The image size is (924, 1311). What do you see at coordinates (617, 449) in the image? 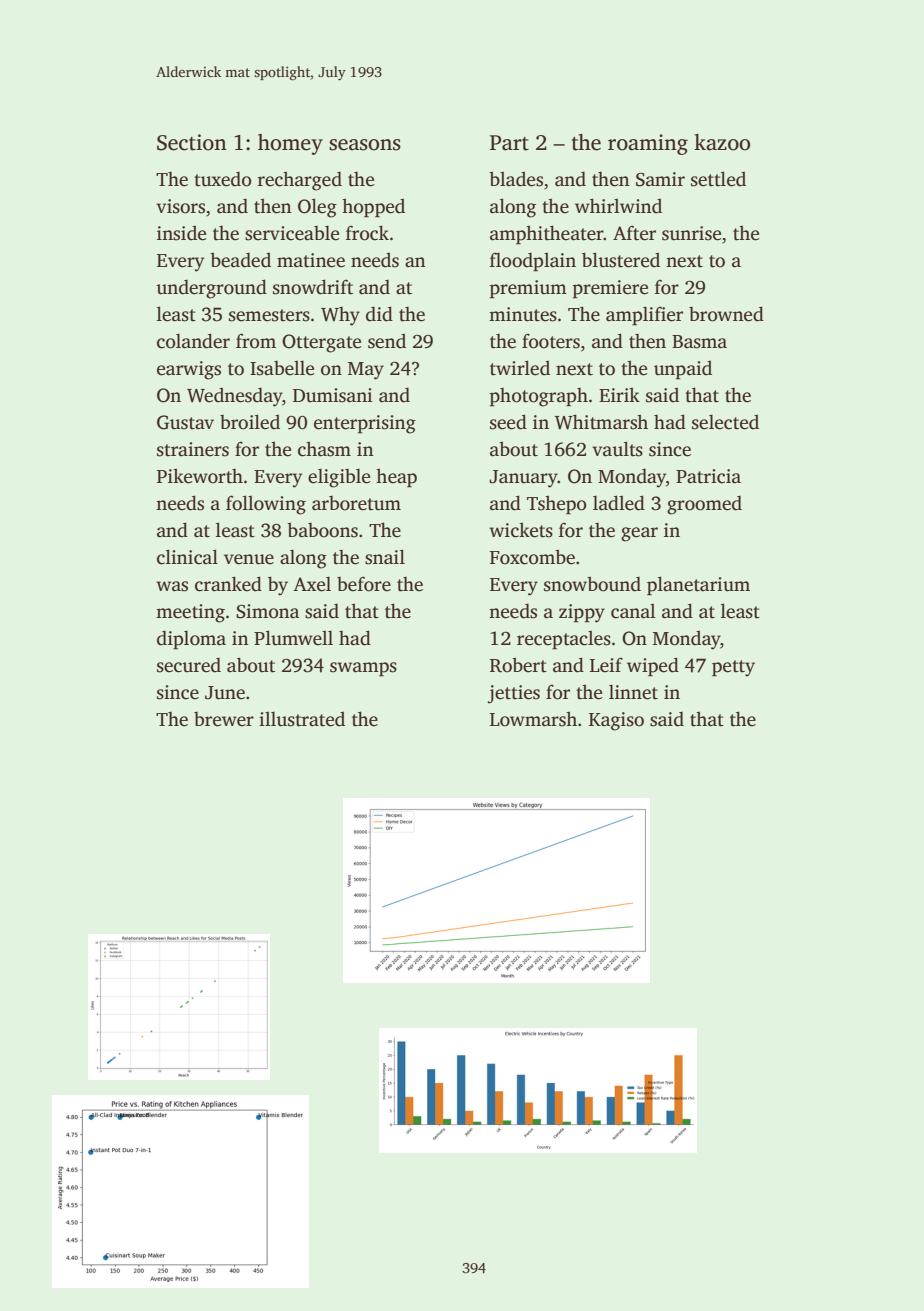
I see `vaults` at bounding box center [617, 449].
